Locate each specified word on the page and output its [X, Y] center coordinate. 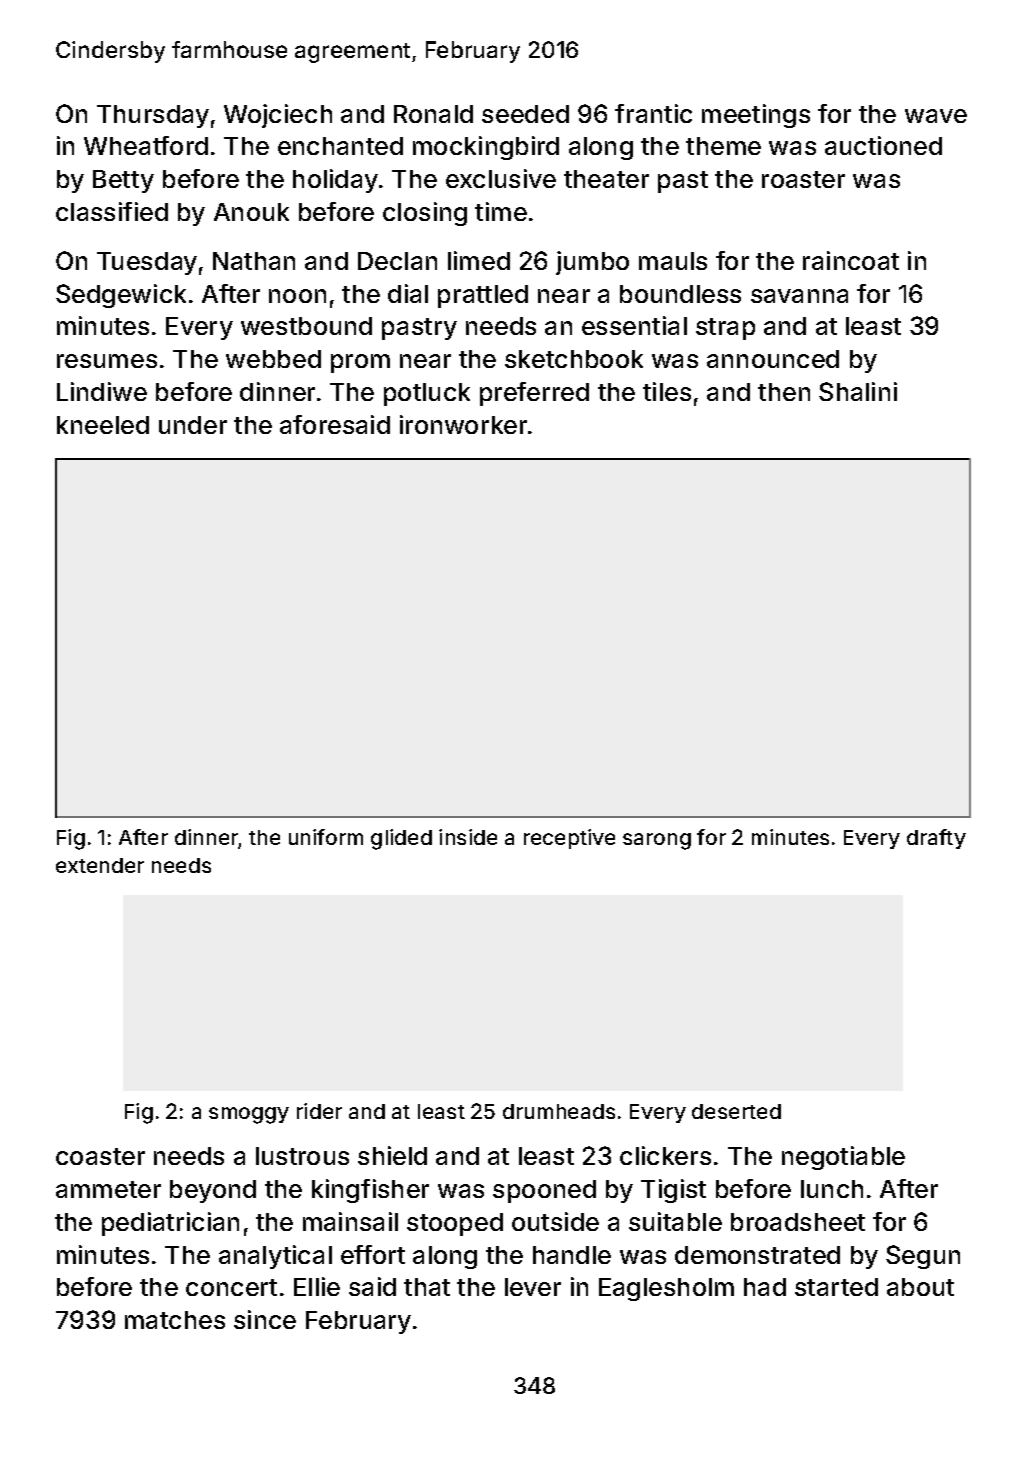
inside [468, 837]
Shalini [858, 391]
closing [425, 214]
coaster [100, 1156]
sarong [657, 841]
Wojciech [278, 116]
